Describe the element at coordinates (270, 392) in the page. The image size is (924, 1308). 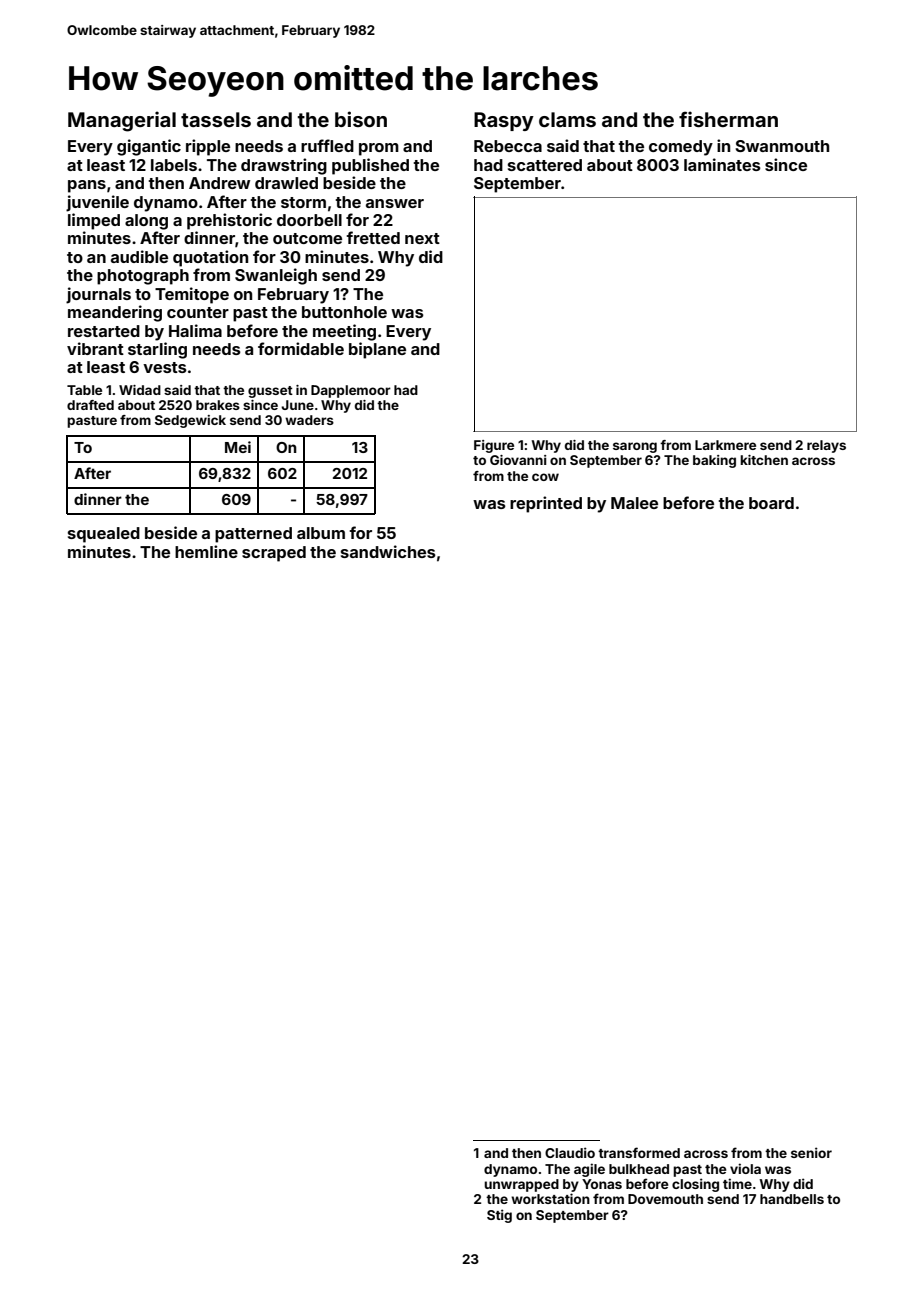
I see `gusset` at that location.
